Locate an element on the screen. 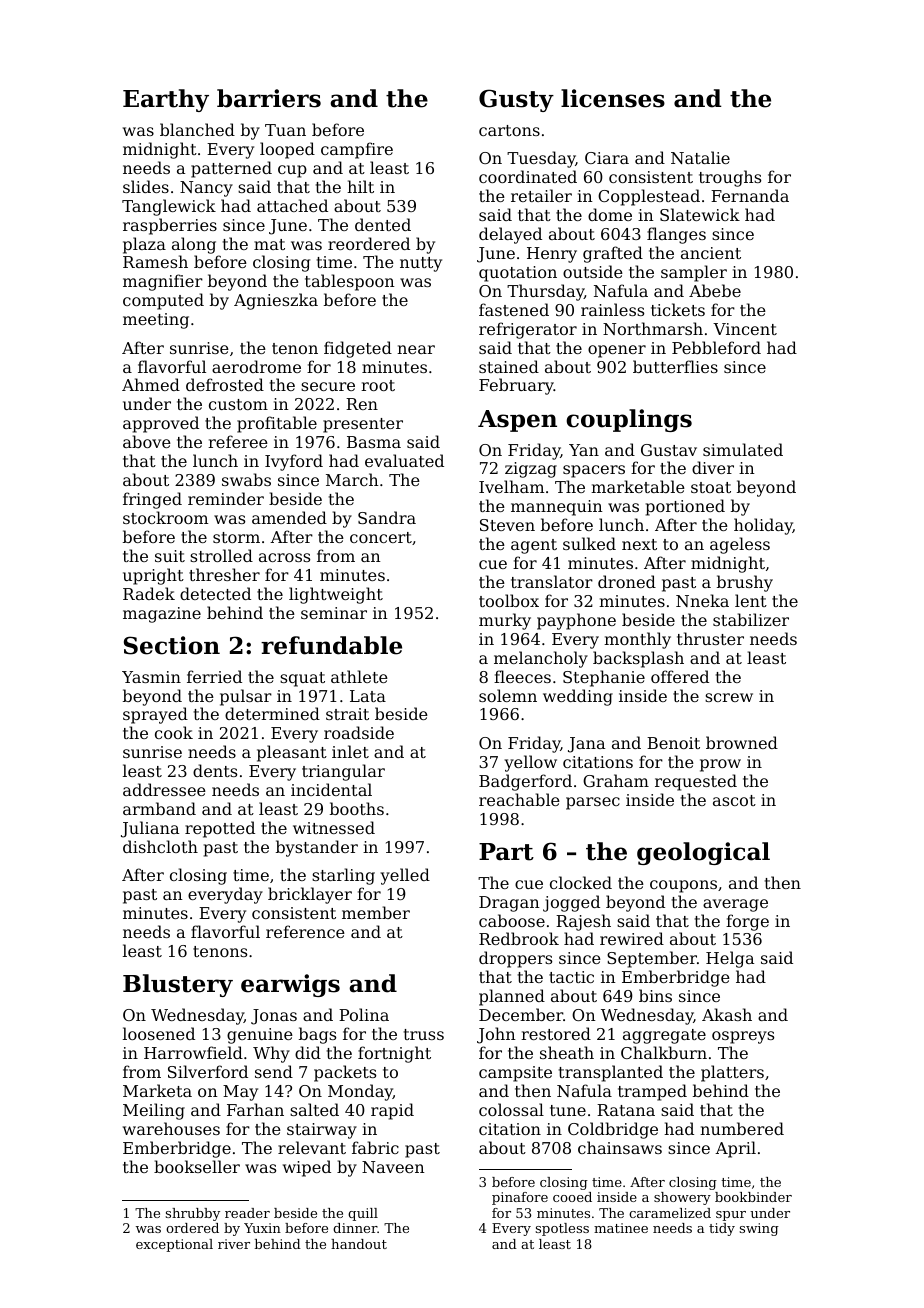 The height and width of the screenshot is (1308, 924). above is located at coordinates (147, 441).
